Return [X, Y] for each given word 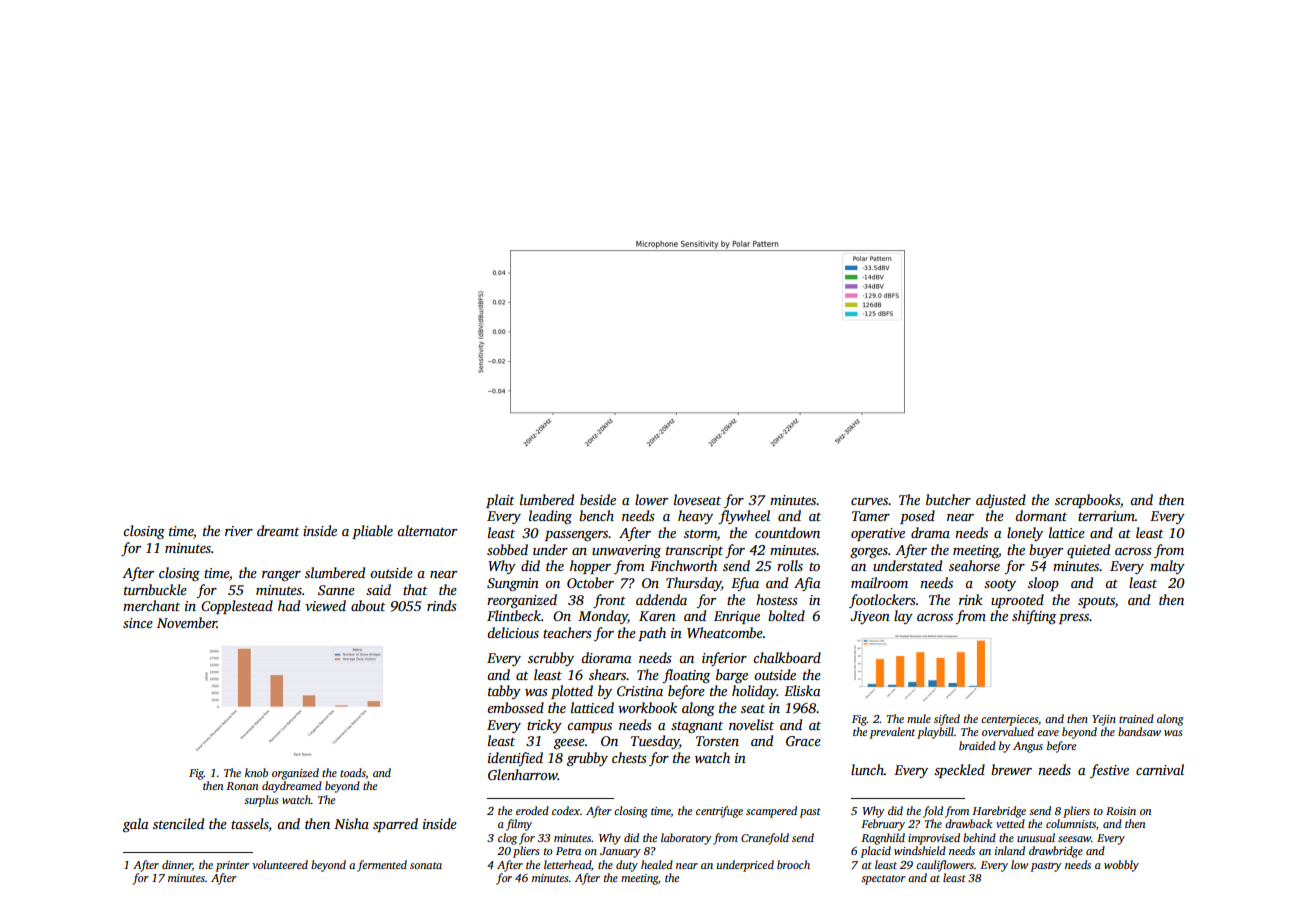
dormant [1041, 515]
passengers [576, 536]
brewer [1011, 769]
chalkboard [787, 657]
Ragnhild [883, 839]
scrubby [551, 659]
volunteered [280, 864]
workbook [647, 707]
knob [256, 772]
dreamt [278, 530]
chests [629, 757]
